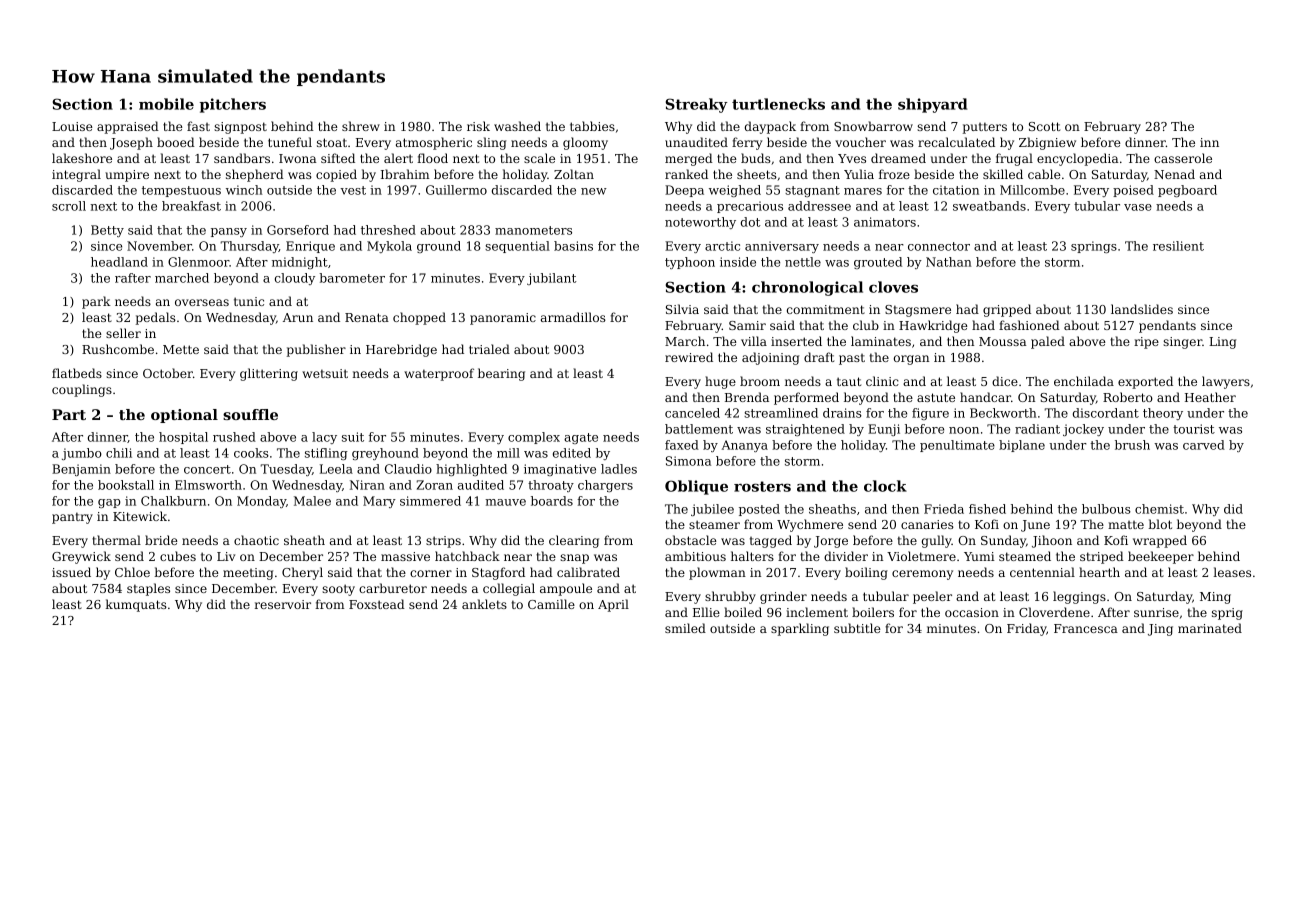 The image size is (1308, 924). Describe the element at coordinates (692, 413) in the screenshot. I see `canceled` at that location.
